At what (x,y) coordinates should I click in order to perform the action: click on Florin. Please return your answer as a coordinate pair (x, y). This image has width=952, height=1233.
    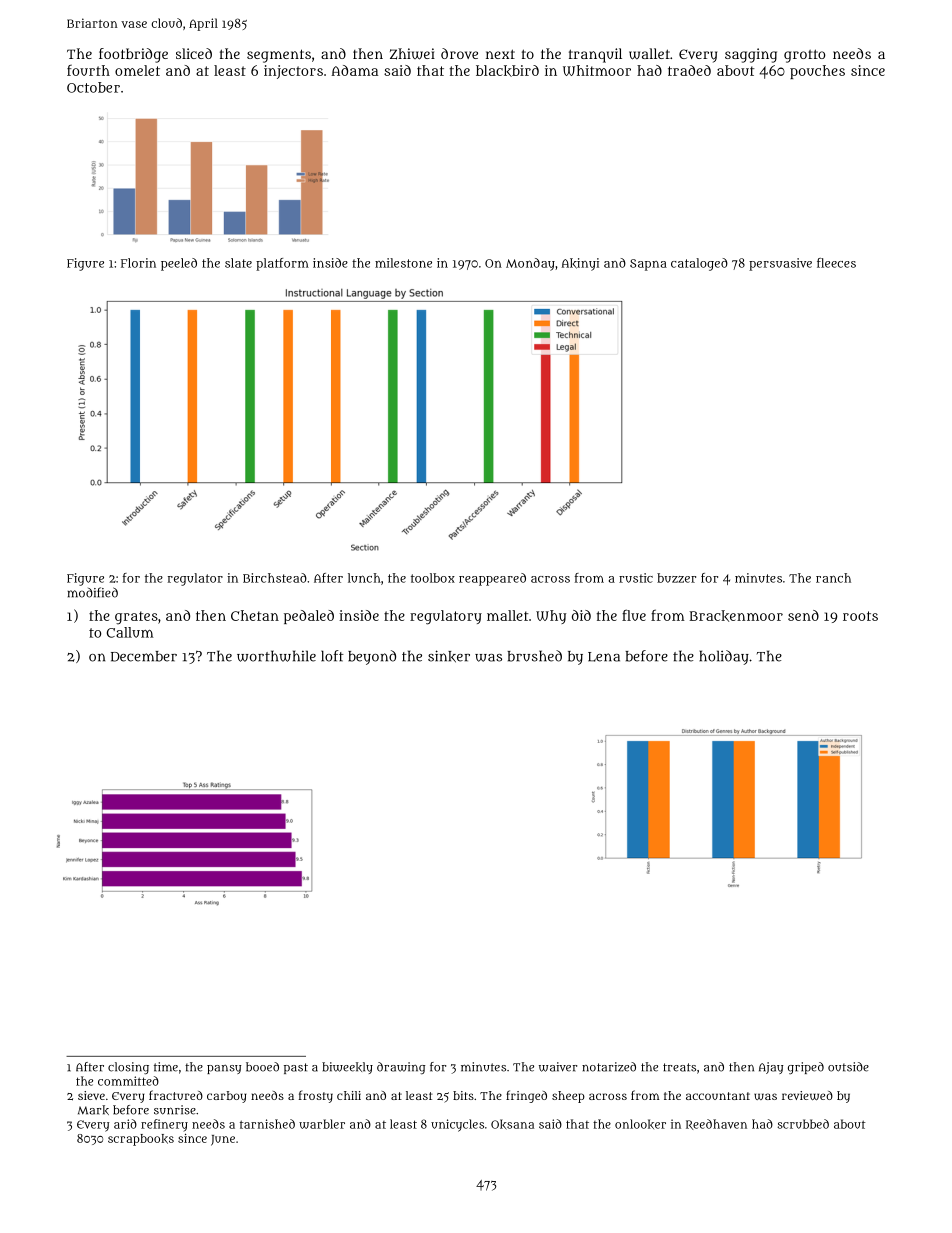
    Looking at the image, I should click on (138, 263).
